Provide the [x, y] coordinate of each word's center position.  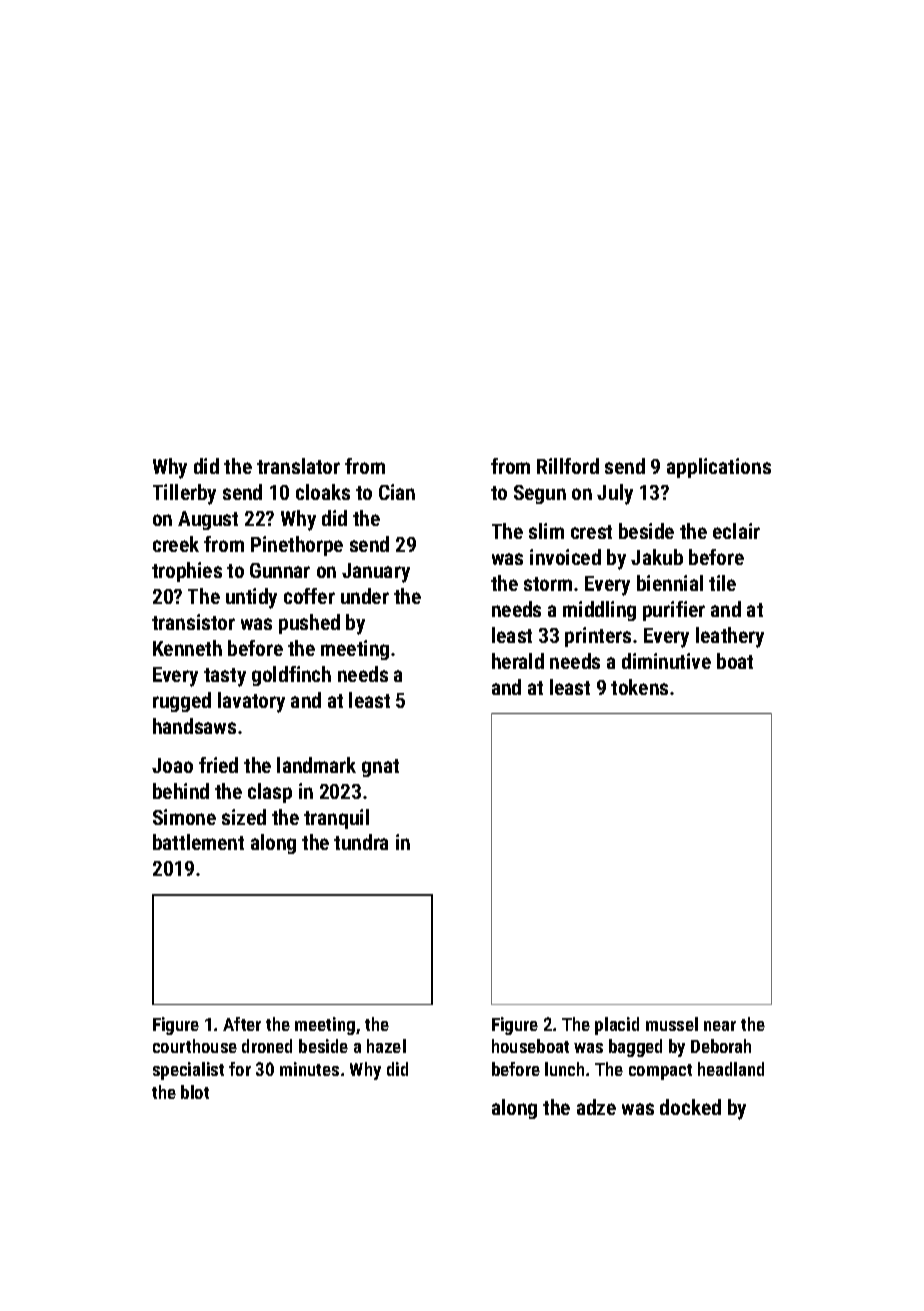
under [365, 596]
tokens [639, 687]
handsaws [194, 726]
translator [298, 466]
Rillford [568, 466]
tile [722, 583]
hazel [386, 1046]
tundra [361, 842]
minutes [309, 1069]
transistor [193, 622]
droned [267, 1046]
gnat [380, 768]
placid [617, 1026]
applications [719, 468]
